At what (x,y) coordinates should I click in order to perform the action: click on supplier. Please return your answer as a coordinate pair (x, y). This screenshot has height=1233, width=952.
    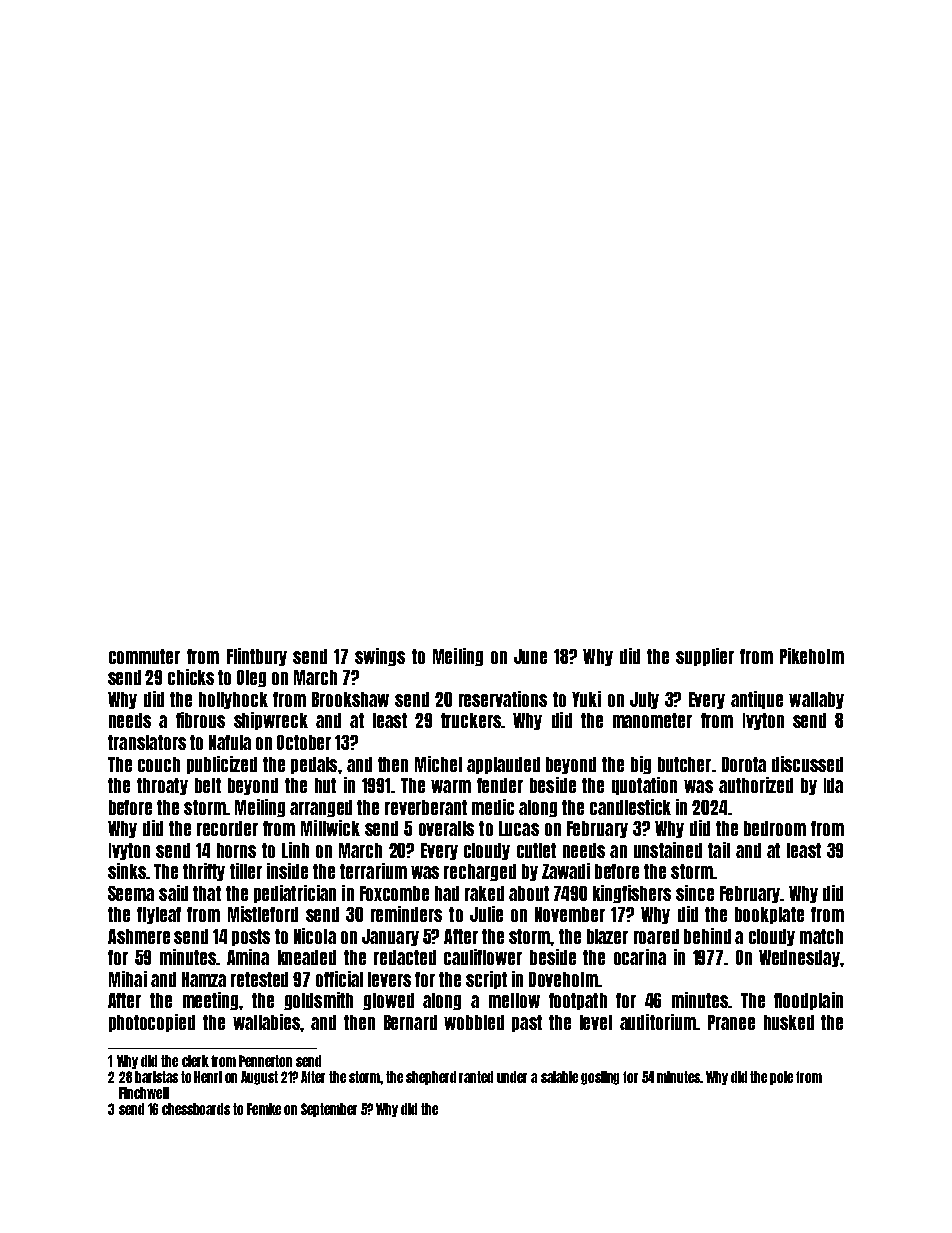
    Looking at the image, I should click on (705, 657).
